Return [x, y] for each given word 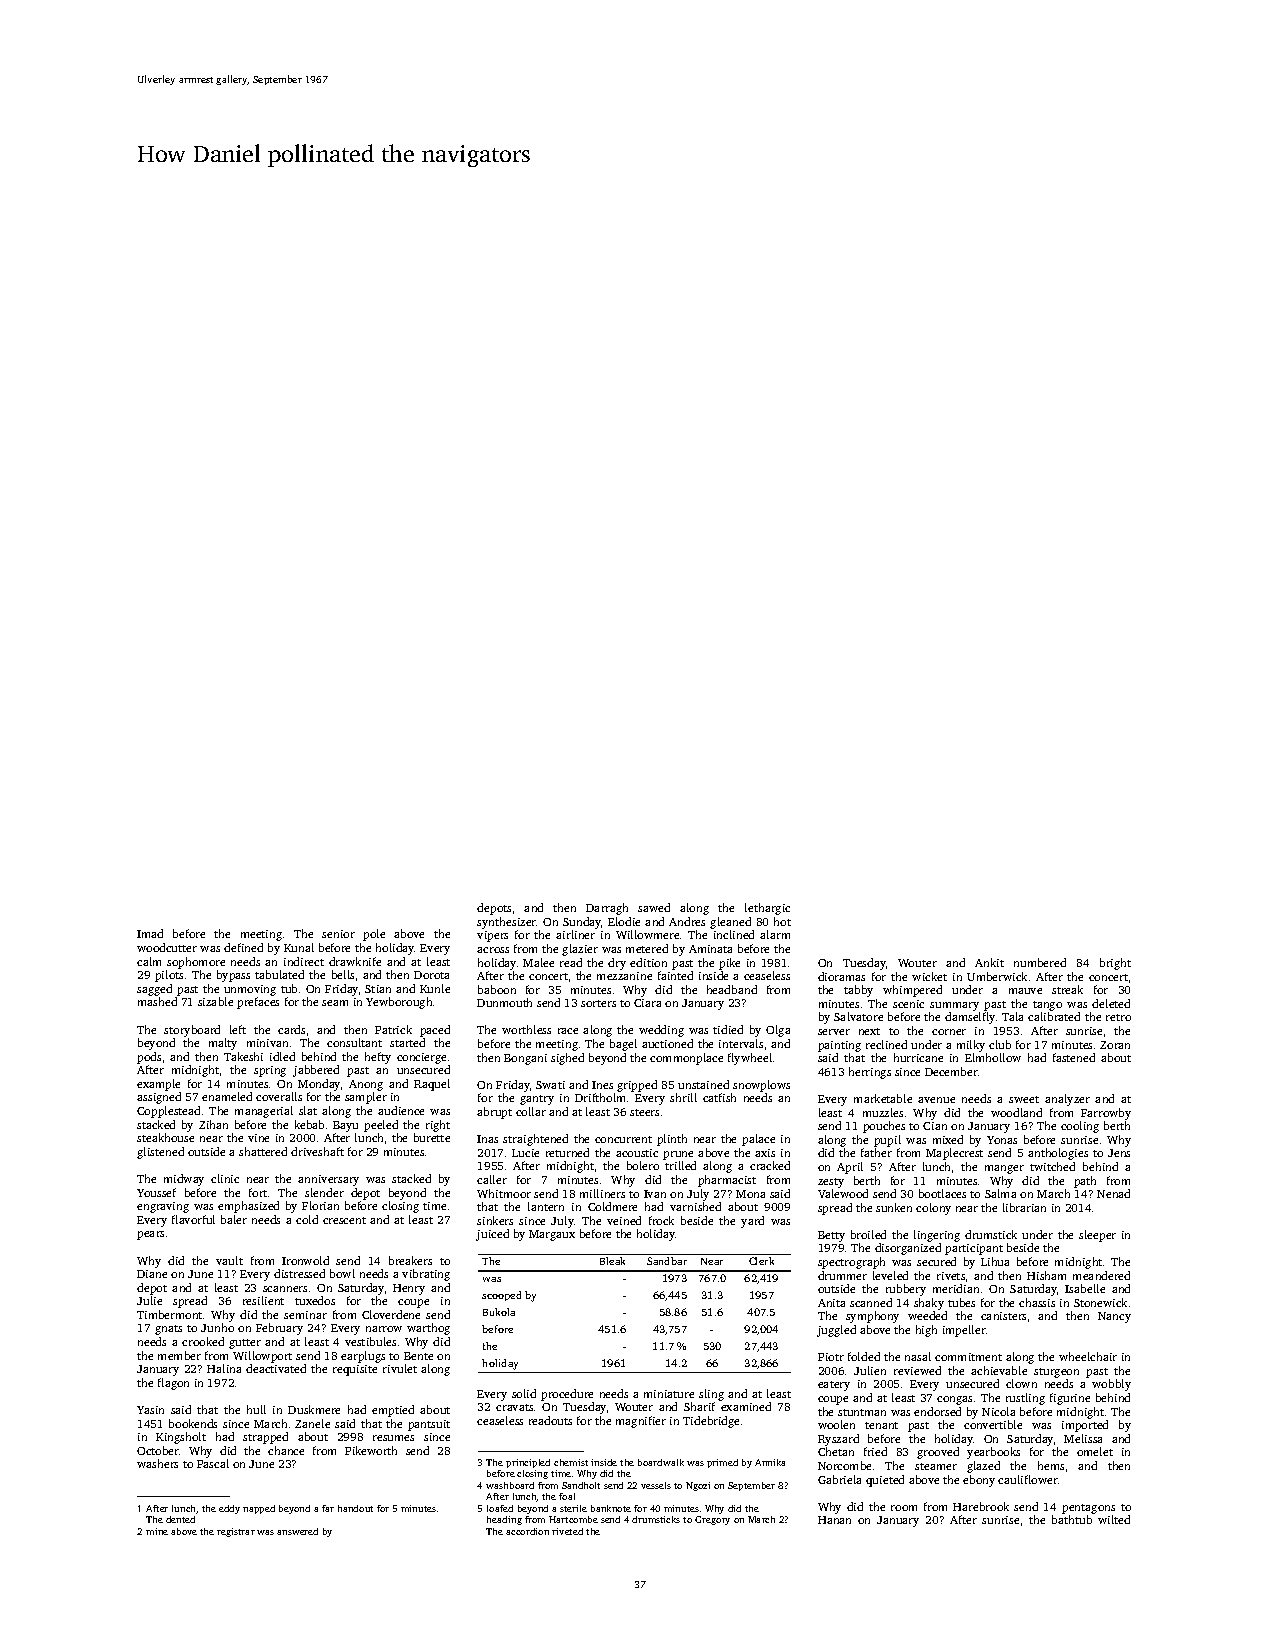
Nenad [1113, 1193]
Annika [770, 1462]
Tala [1012, 1016]
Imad [150, 933]
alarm [775, 934]
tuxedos [315, 1300]
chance [286, 1450]
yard [752, 1222]
